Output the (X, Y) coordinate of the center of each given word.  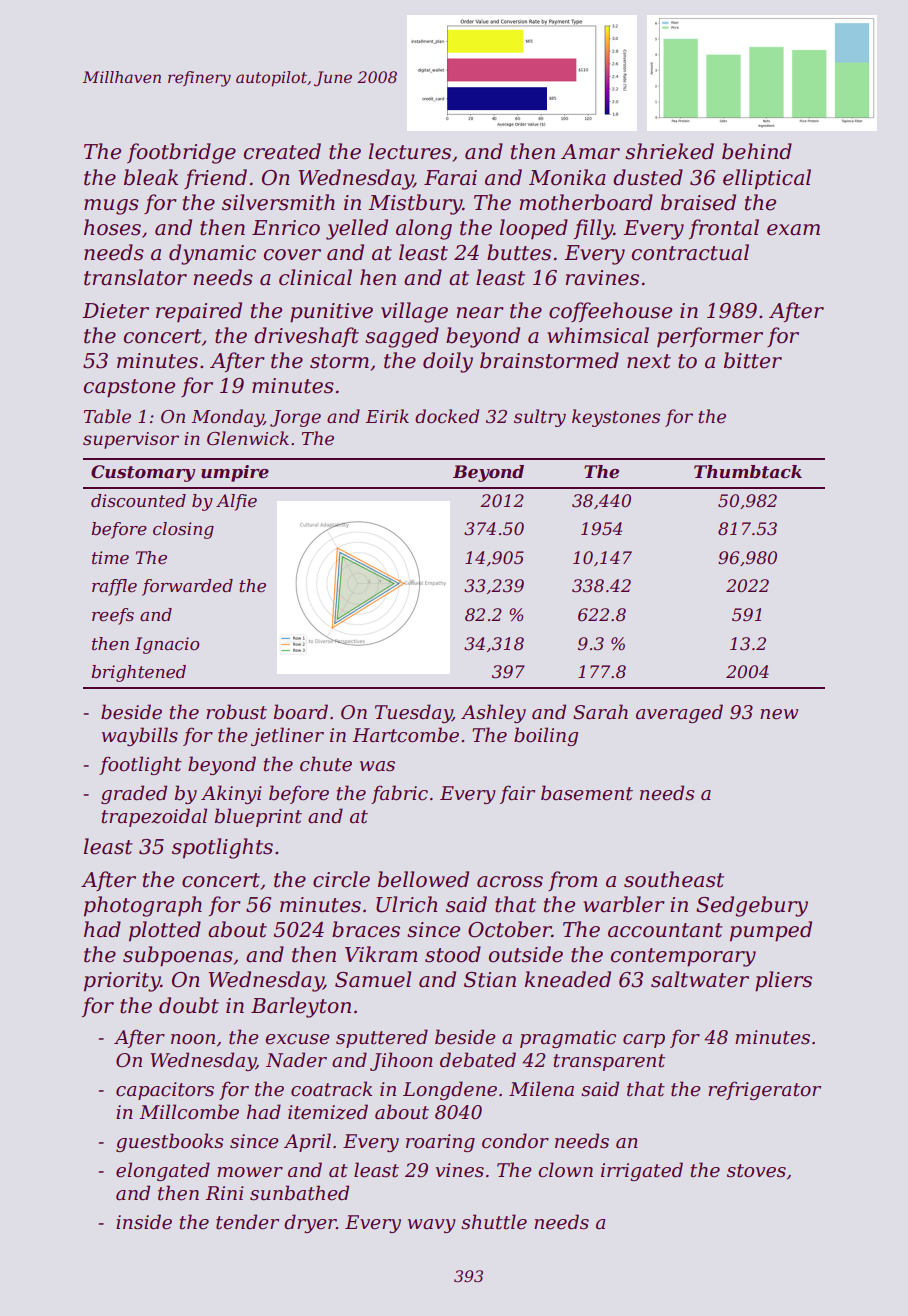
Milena (541, 1089)
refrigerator (764, 1090)
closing (183, 530)
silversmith (278, 202)
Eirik (387, 416)
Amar (590, 152)
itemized (328, 1112)
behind (757, 151)
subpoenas (178, 956)
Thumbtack (748, 472)
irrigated (642, 1171)
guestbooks (169, 1142)
